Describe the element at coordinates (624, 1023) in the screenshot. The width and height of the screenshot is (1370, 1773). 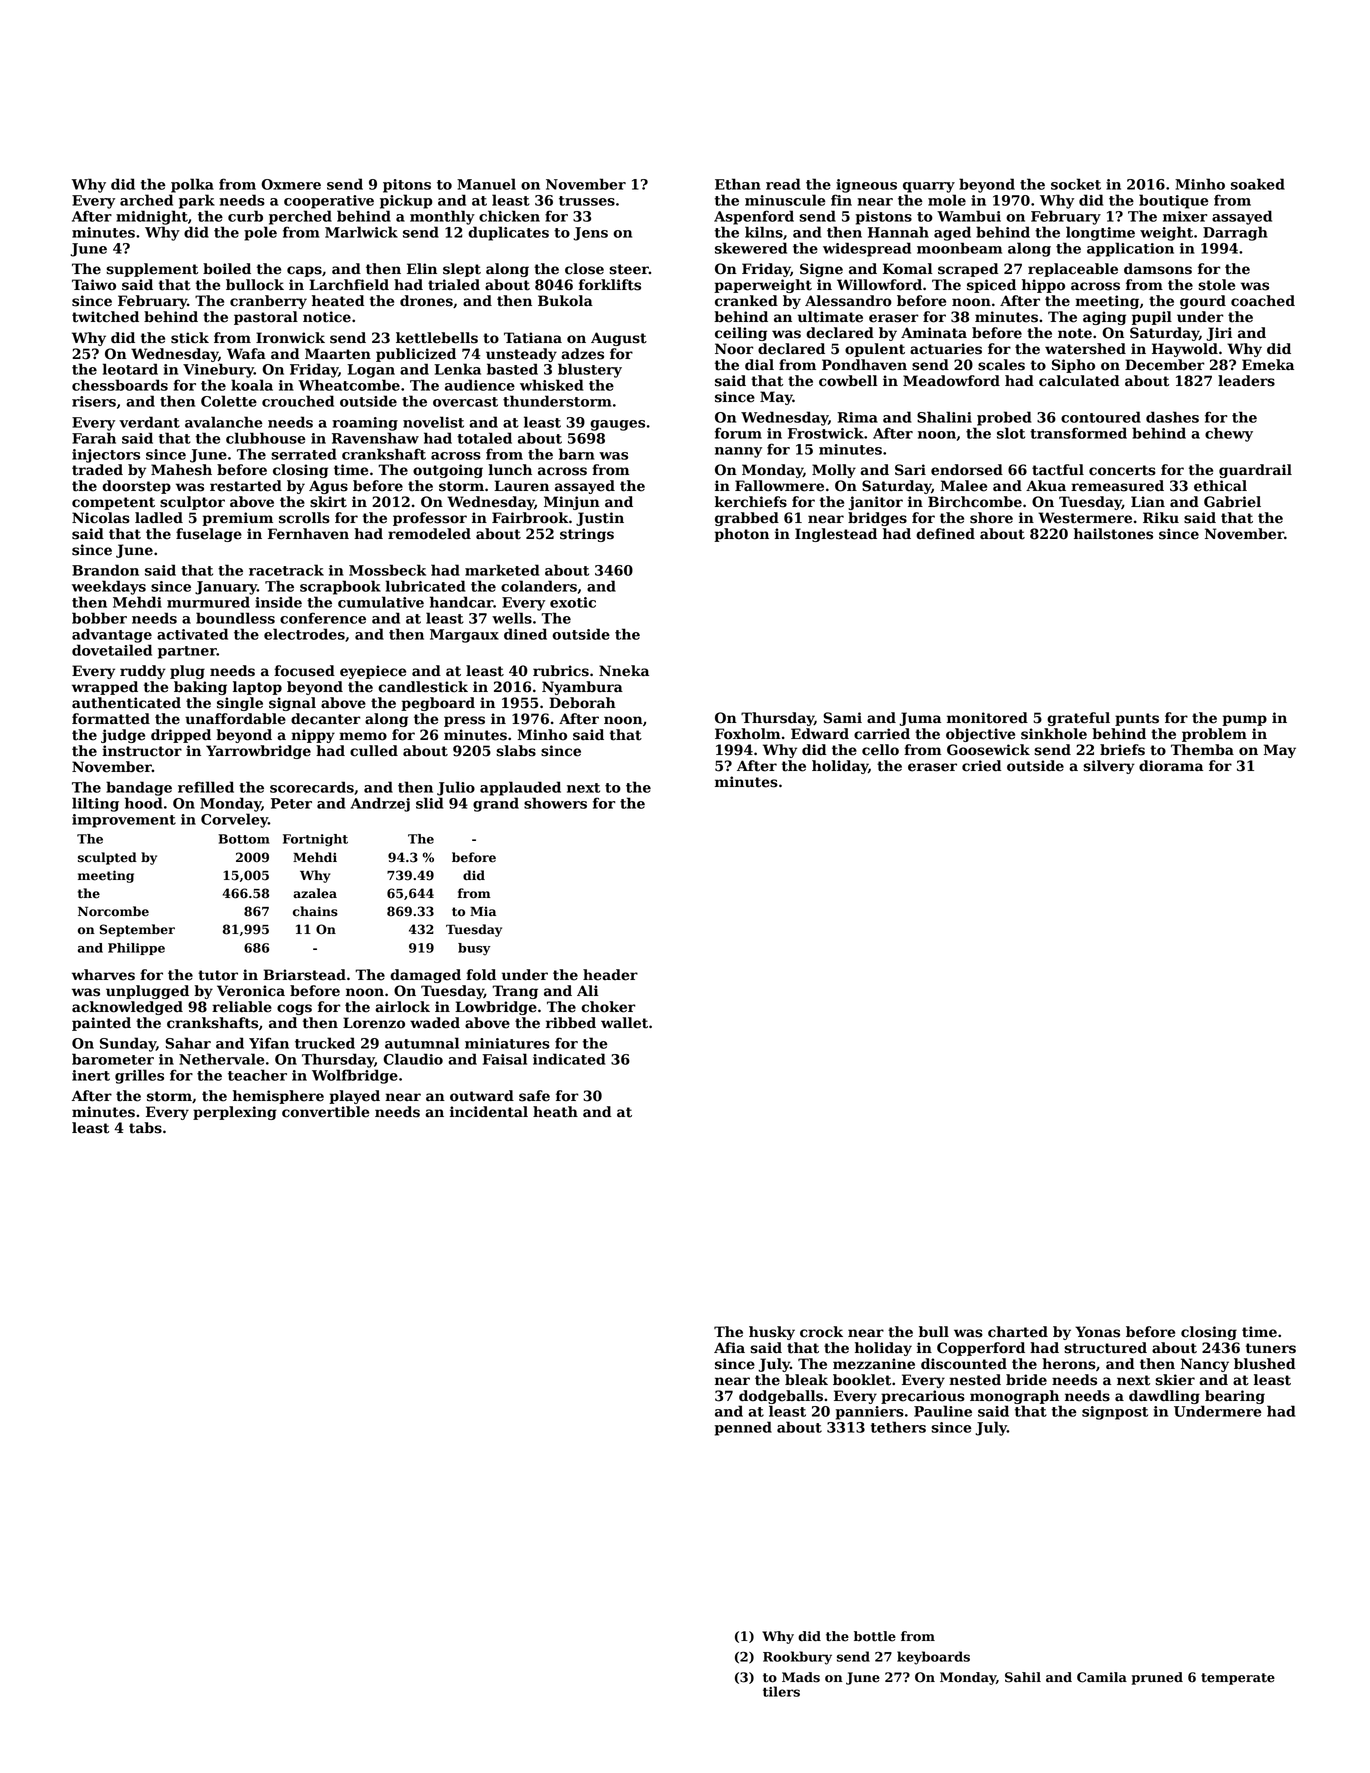
I see `wallet` at that location.
